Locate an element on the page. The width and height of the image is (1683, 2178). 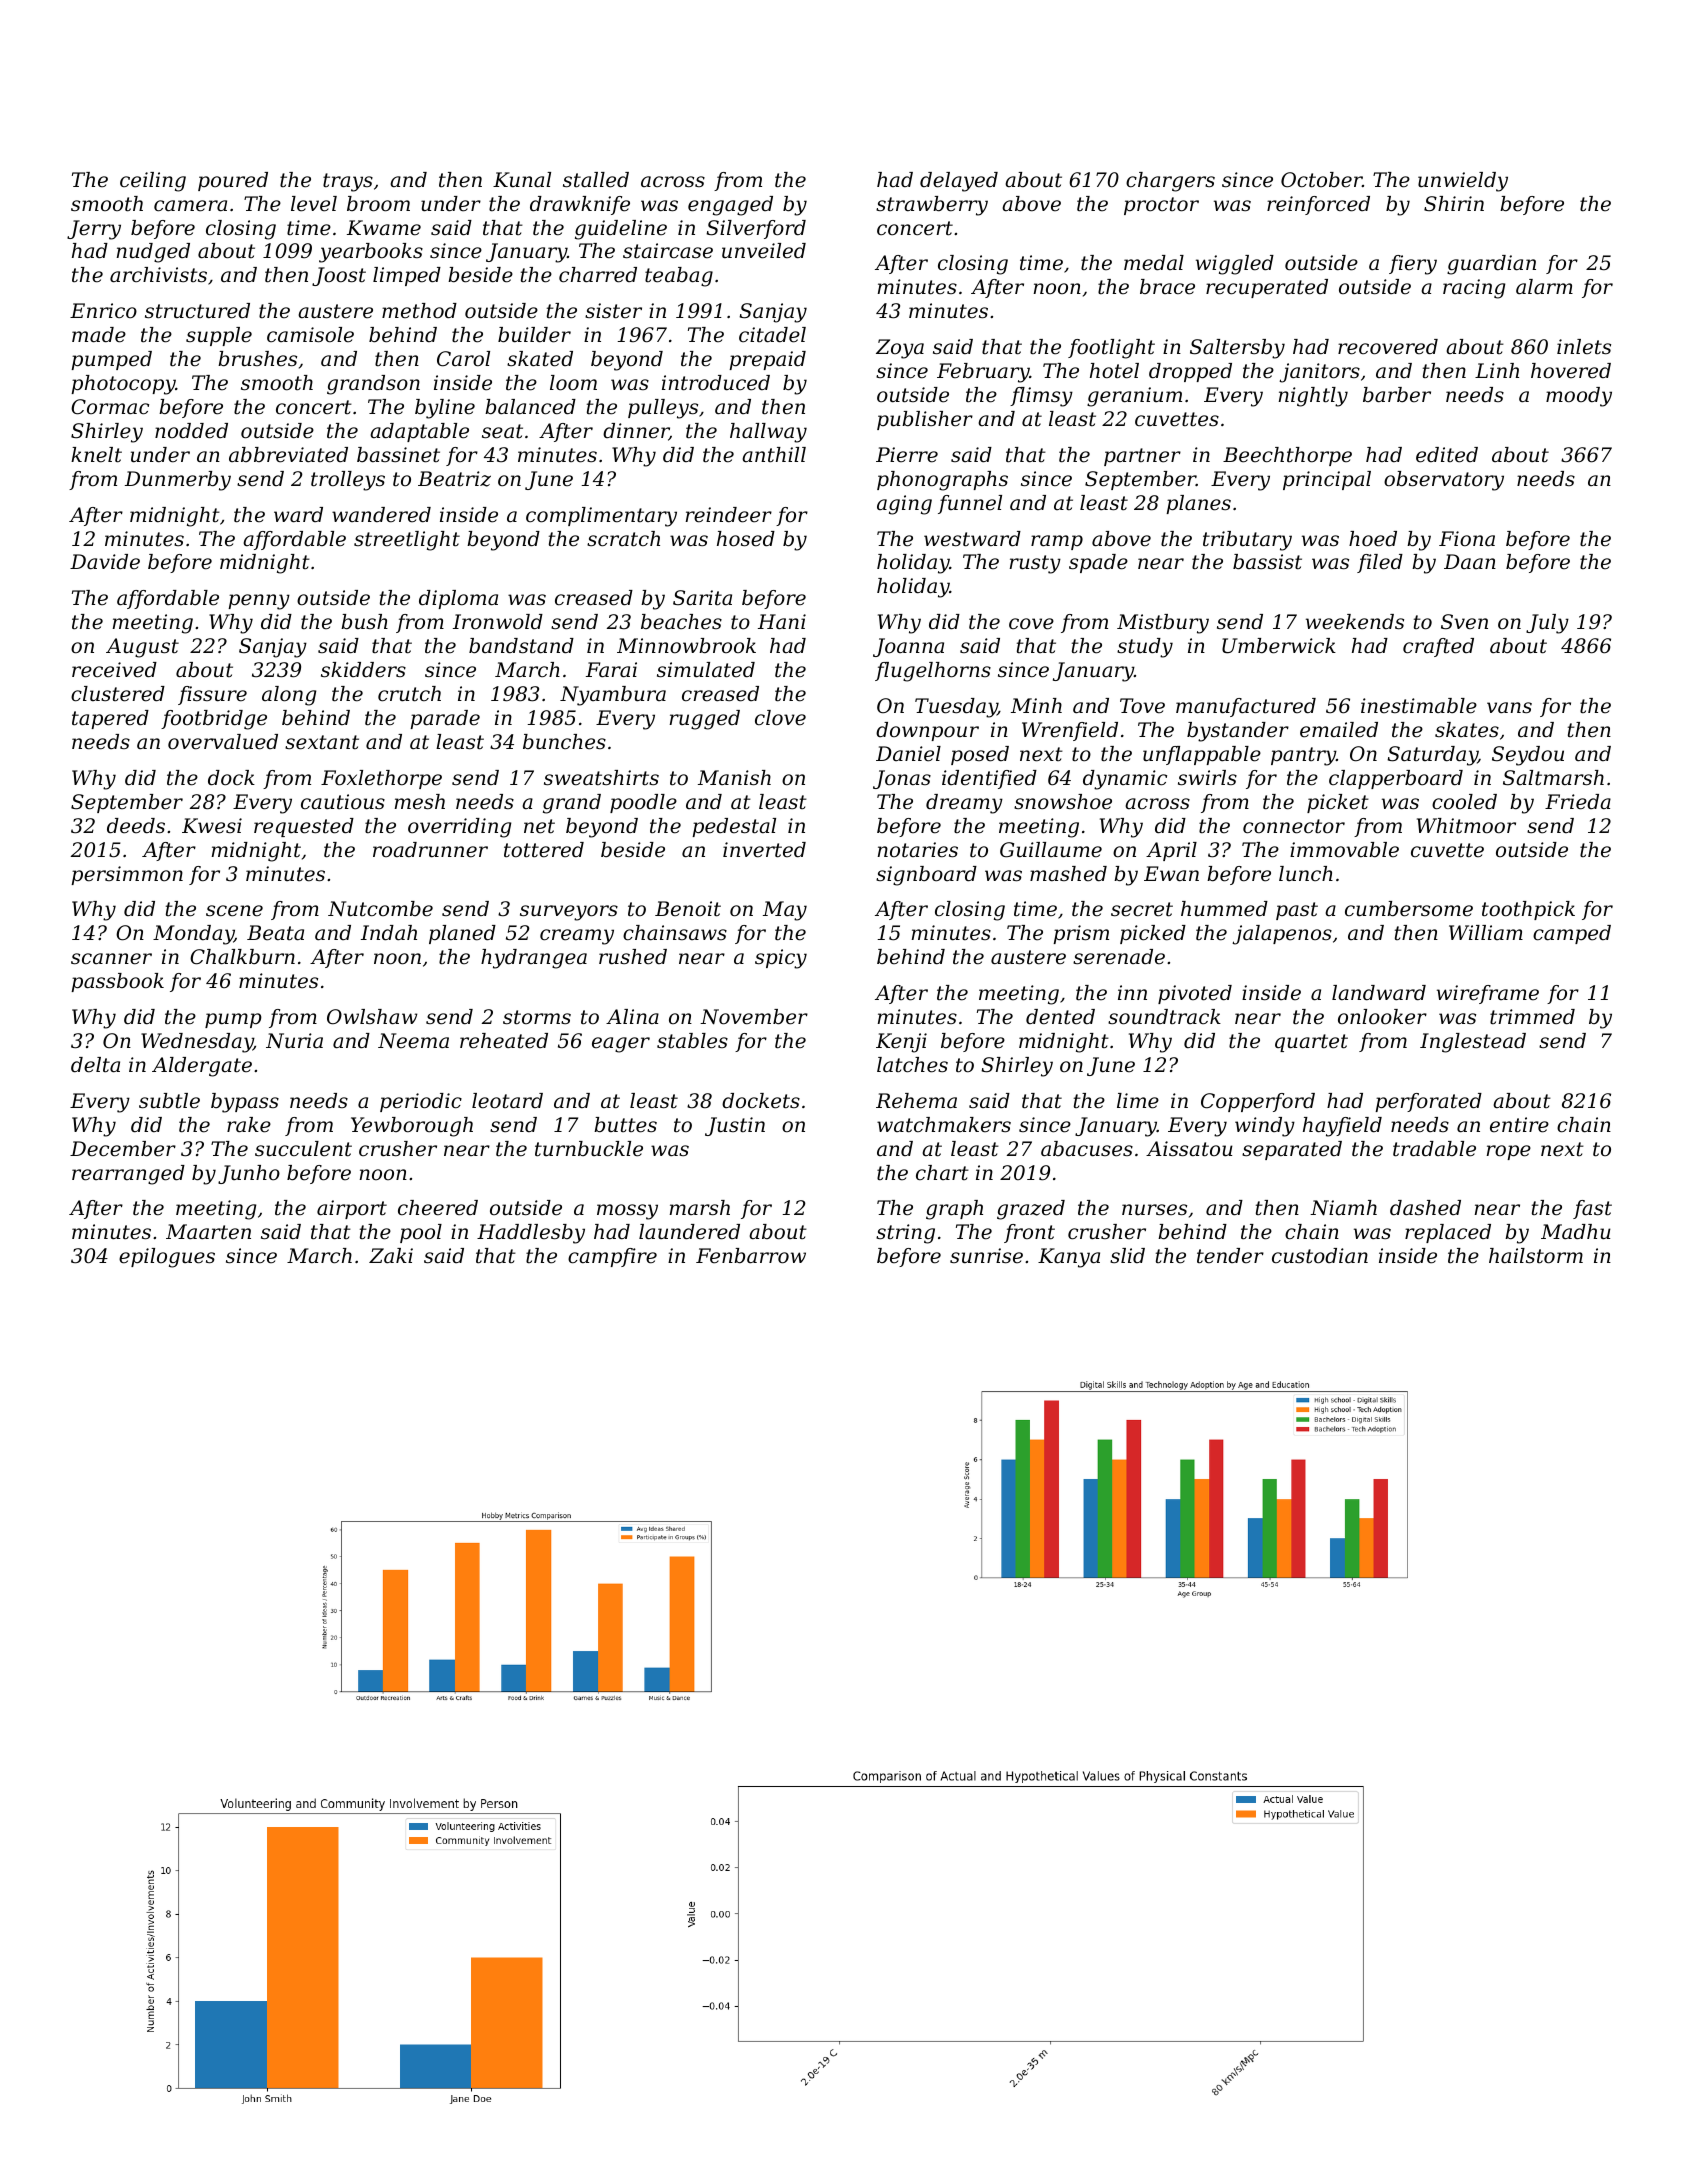
bush is located at coordinates (364, 622).
